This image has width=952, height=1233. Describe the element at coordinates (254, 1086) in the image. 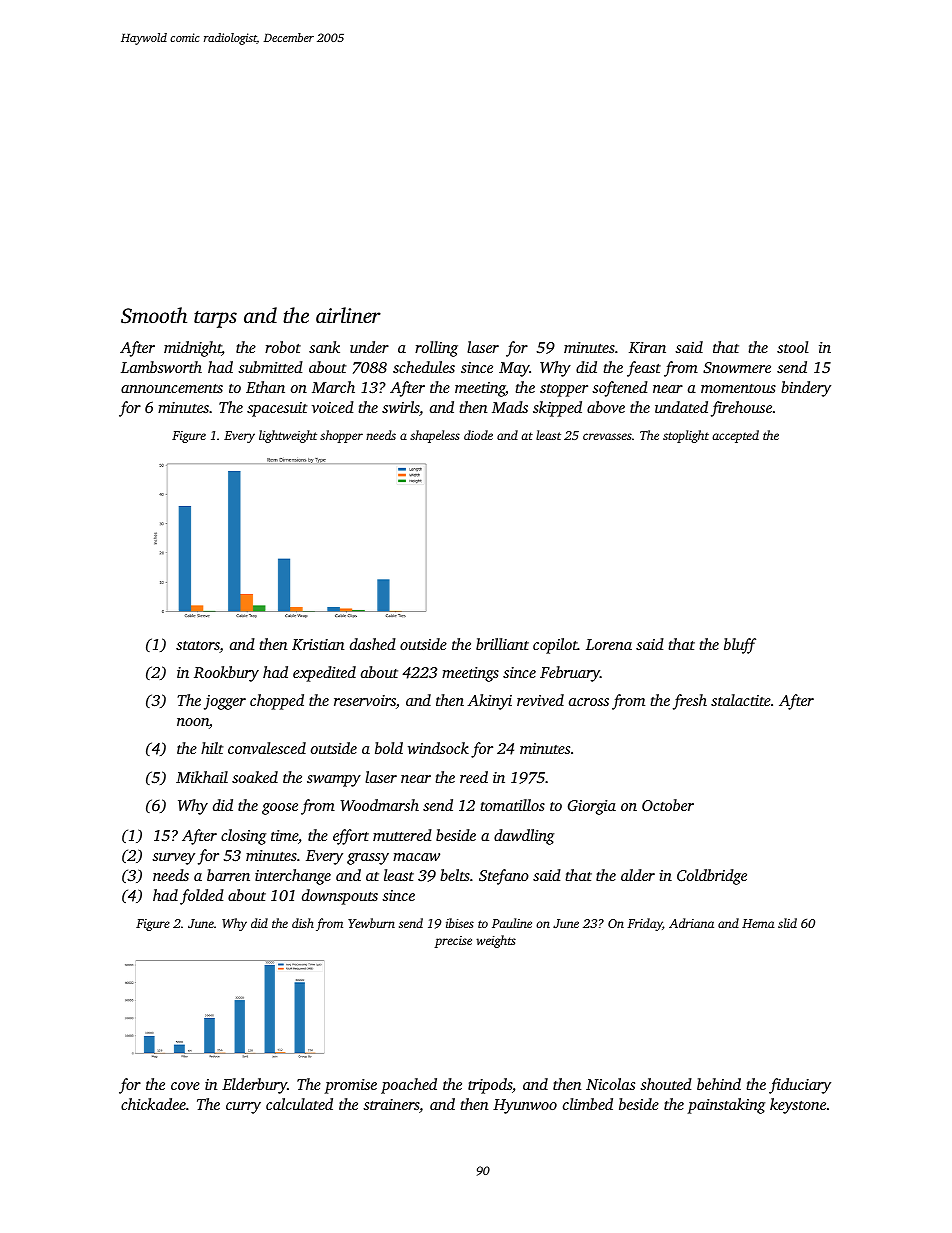

I see `Elderbury` at that location.
